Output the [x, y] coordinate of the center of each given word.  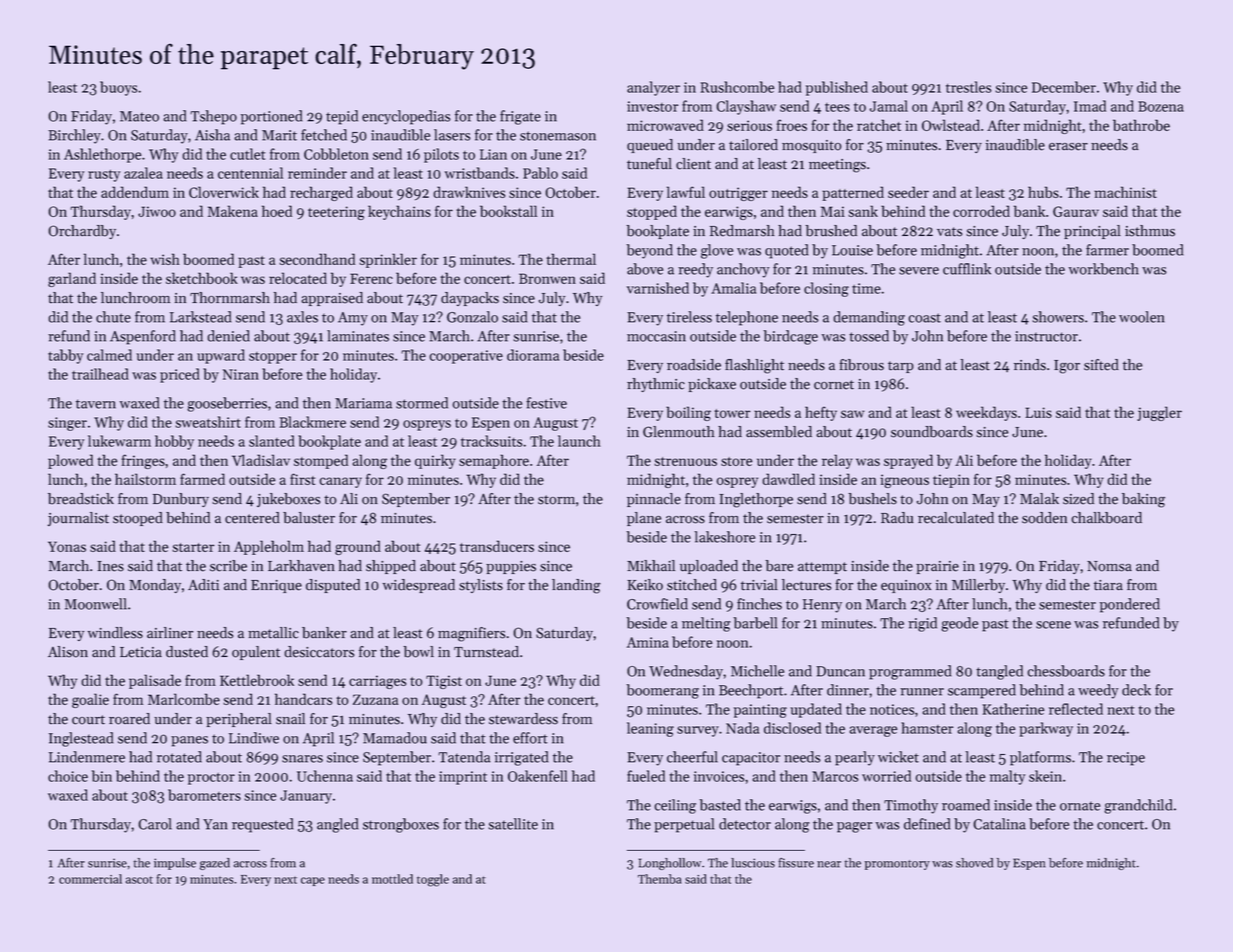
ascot [139, 880]
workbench [1103, 269]
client [693, 164]
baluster [309, 518]
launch [579, 441]
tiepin [951, 481]
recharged [321, 193]
